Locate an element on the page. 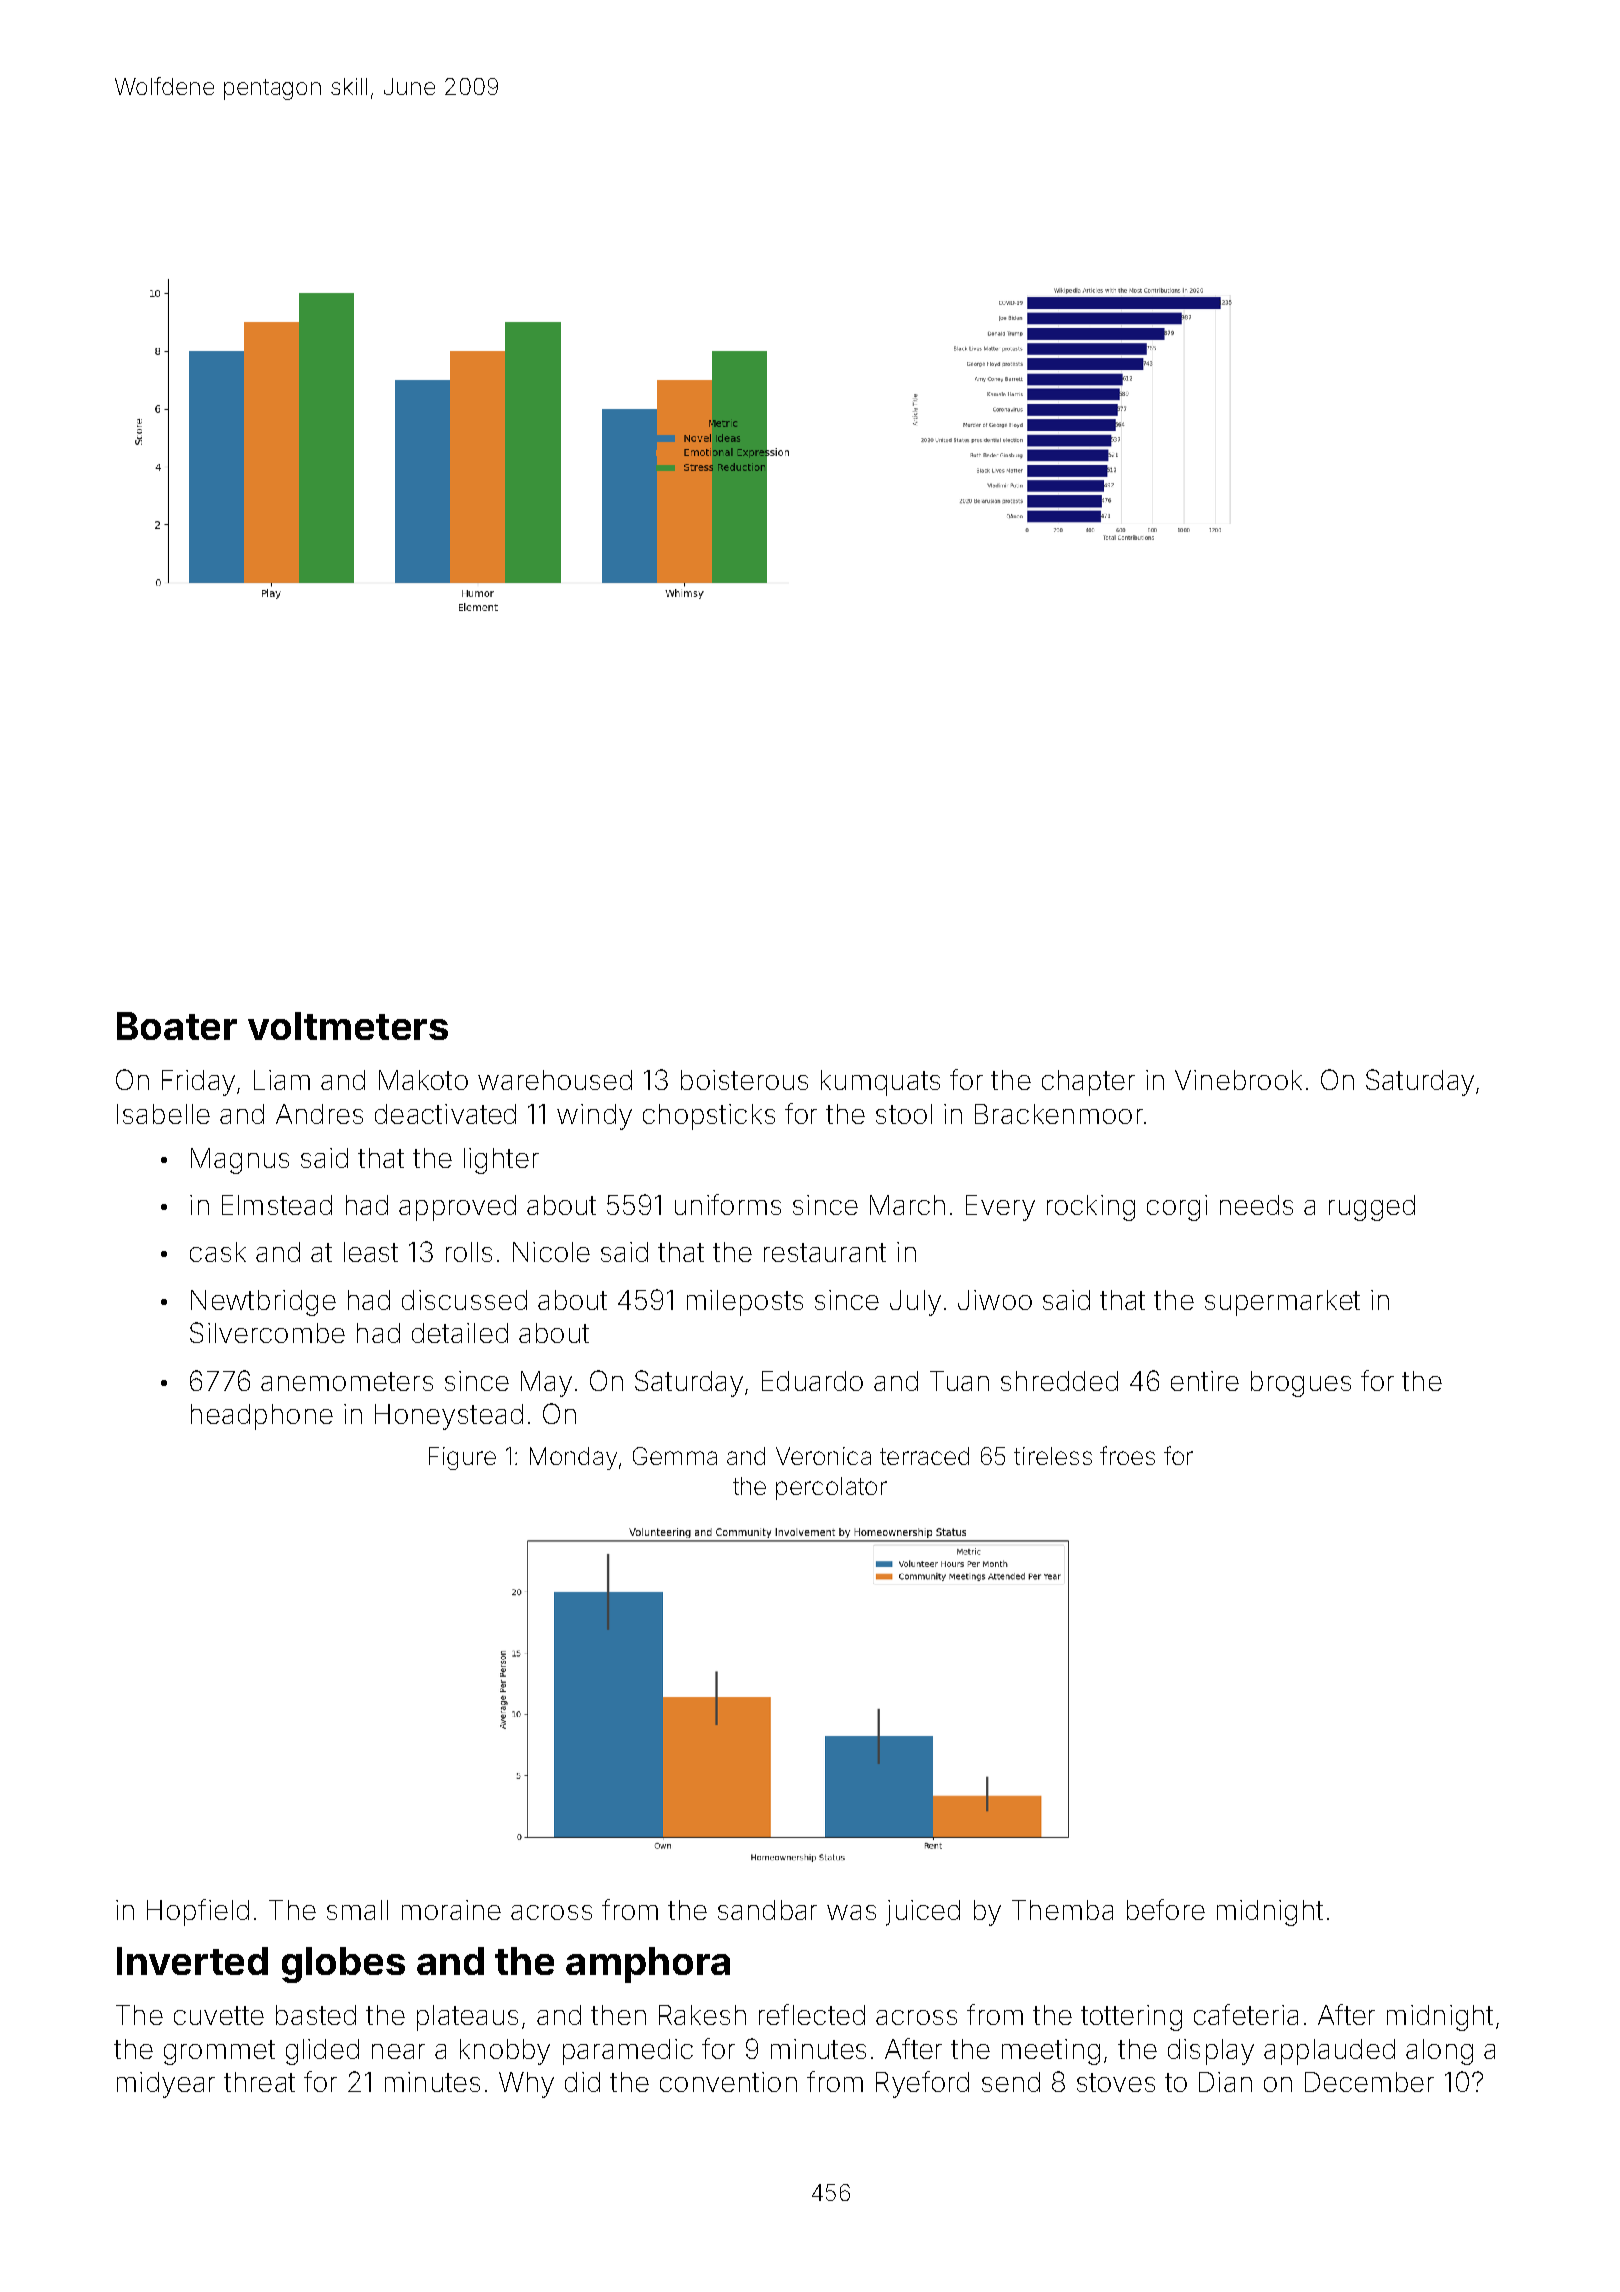 The image size is (1620, 2292). shredded is located at coordinates (1059, 1381).
